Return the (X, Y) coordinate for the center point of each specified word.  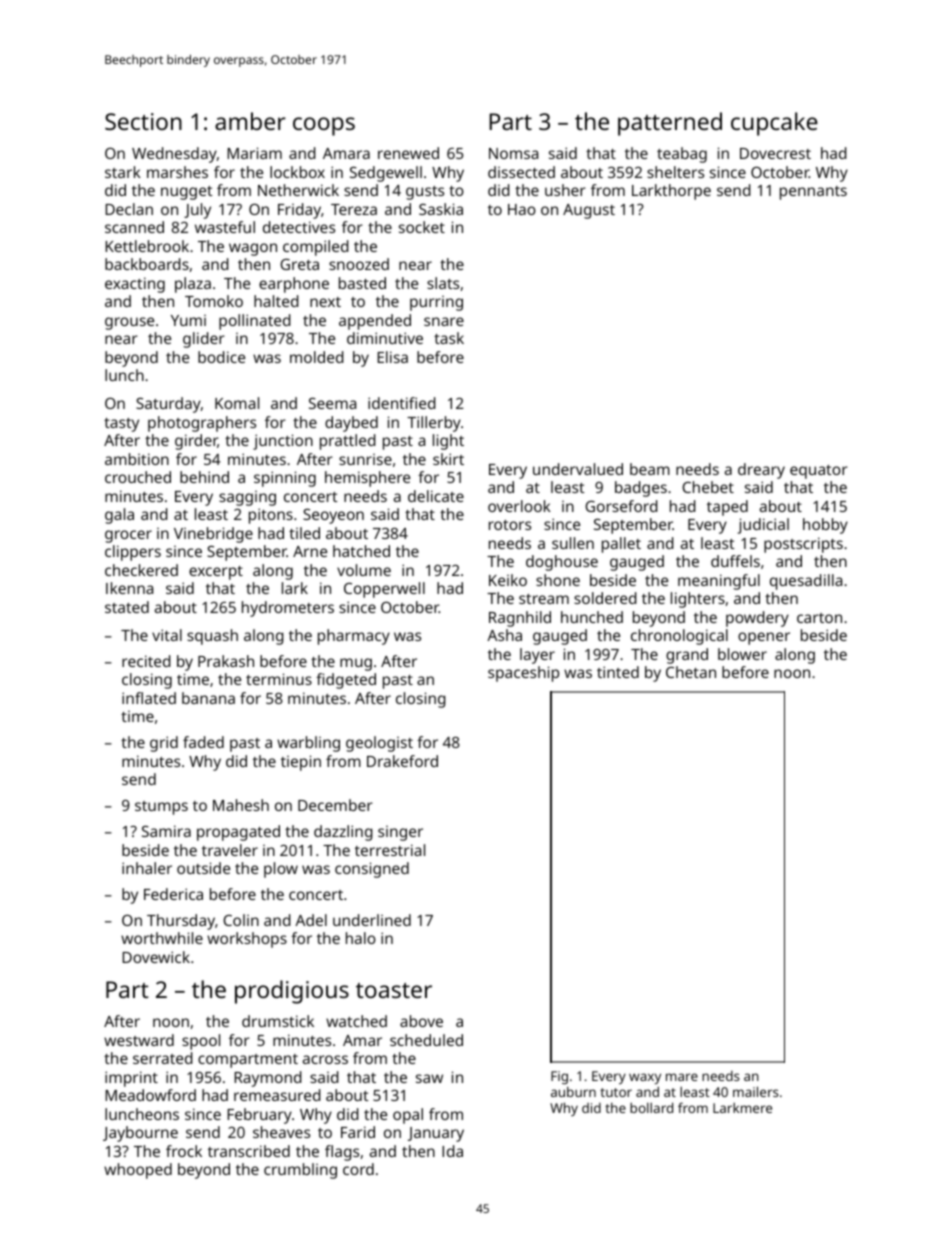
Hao (522, 209)
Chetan (691, 672)
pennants (813, 193)
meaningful (719, 582)
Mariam (254, 153)
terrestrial (390, 850)
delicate (436, 496)
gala (119, 516)
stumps (161, 808)
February (259, 1116)
